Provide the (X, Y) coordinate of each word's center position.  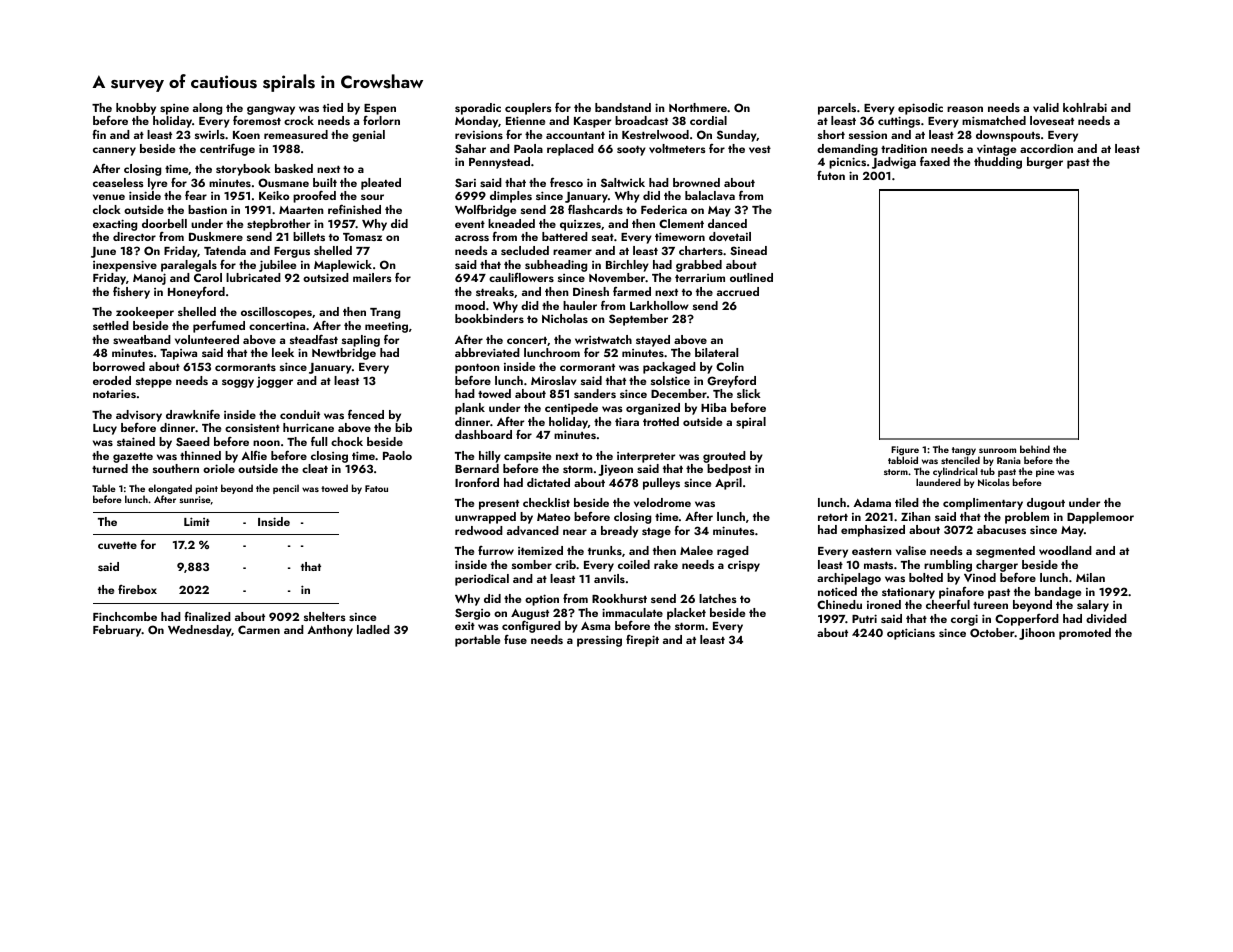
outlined (751, 277)
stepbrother (278, 225)
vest (760, 149)
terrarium (700, 278)
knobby (136, 109)
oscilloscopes (276, 313)
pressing (599, 641)
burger (1045, 163)
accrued (738, 291)
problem (1027, 518)
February (117, 631)
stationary (908, 593)
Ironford (477, 482)
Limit (197, 521)
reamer (572, 252)
